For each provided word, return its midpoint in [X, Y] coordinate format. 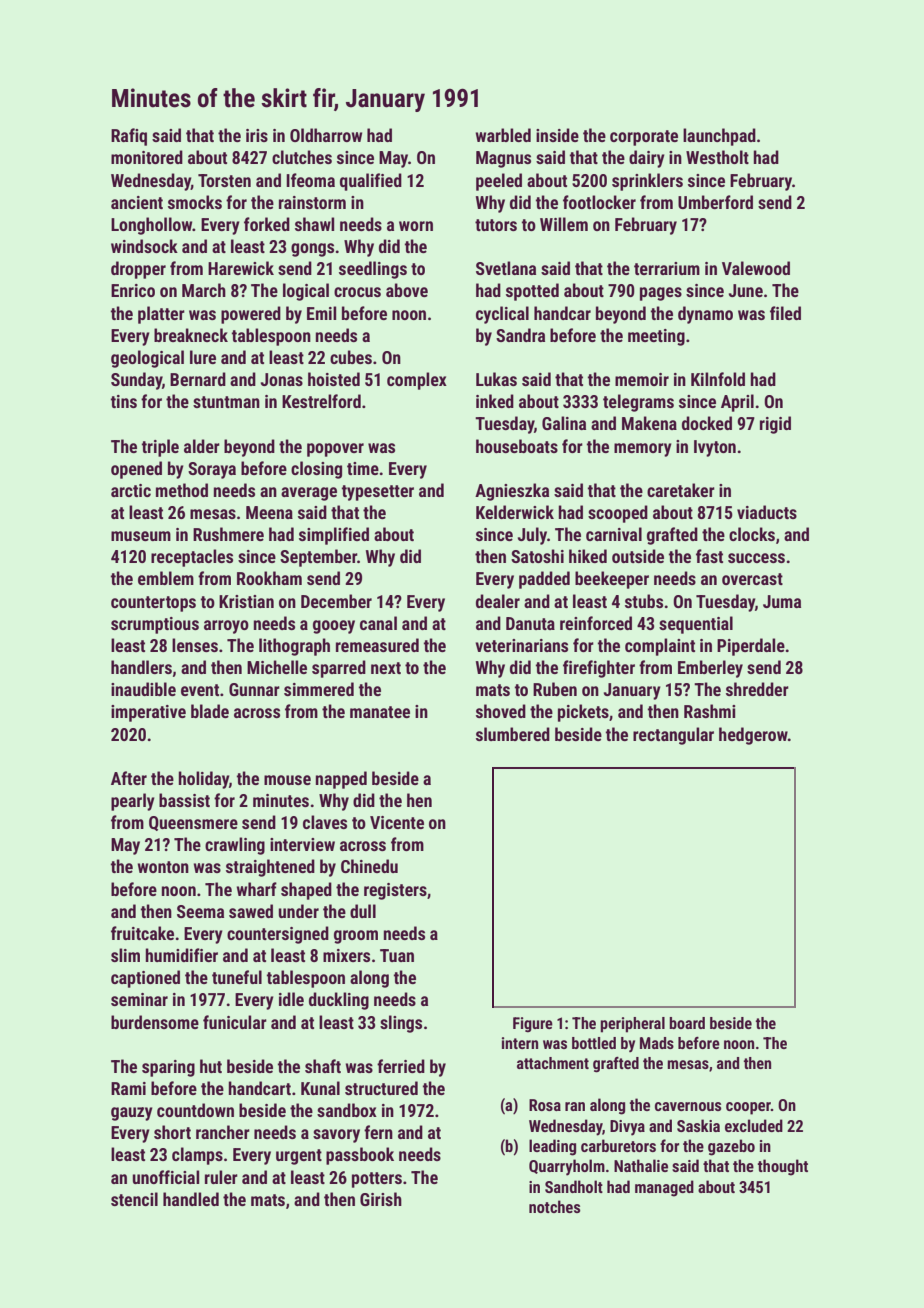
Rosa [545, 1105]
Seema [200, 911]
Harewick [241, 268]
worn [416, 226]
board [687, 1023]
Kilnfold [718, 379]
